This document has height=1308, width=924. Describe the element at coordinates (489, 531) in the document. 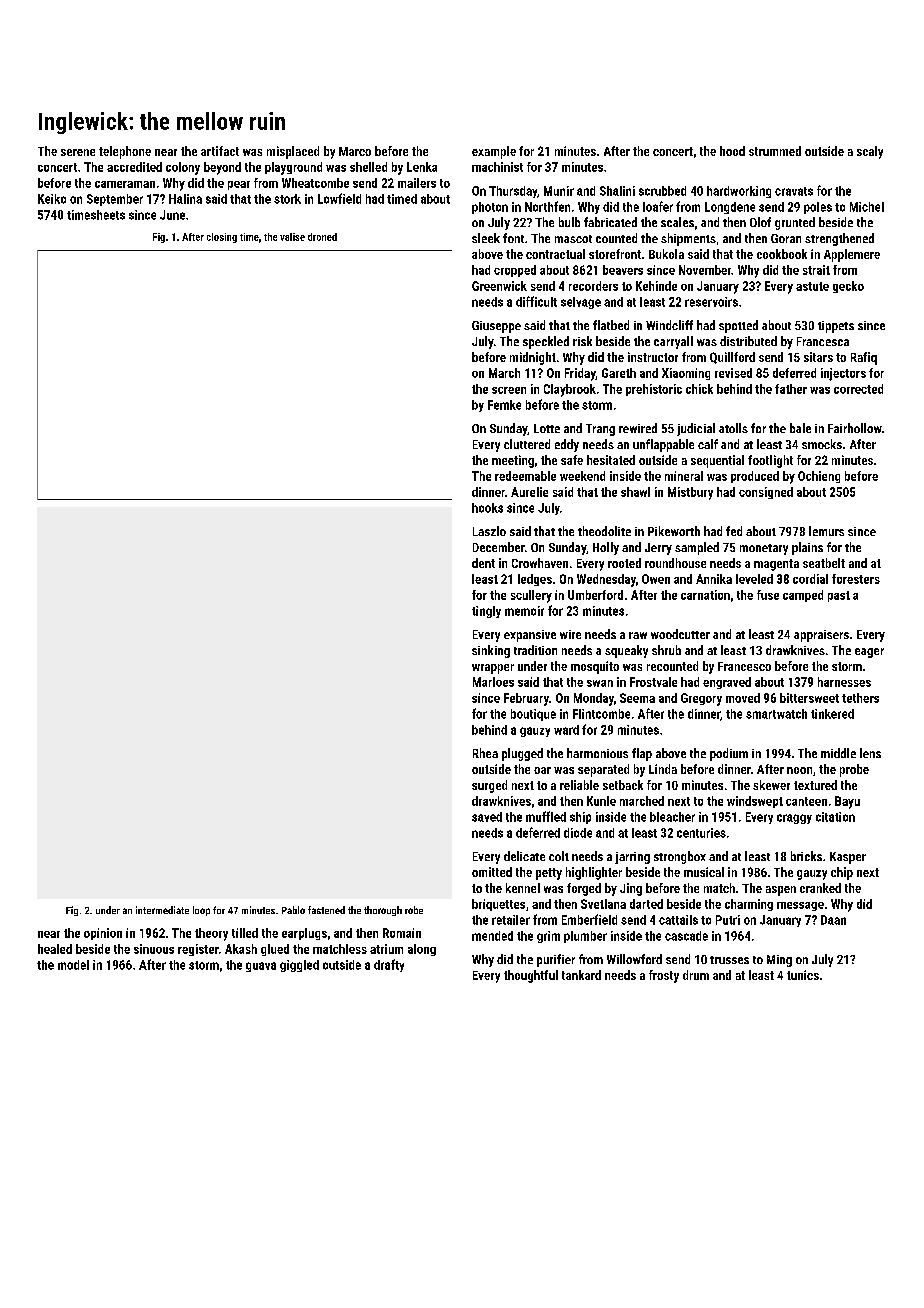

I see `Laszlo` at that location.
